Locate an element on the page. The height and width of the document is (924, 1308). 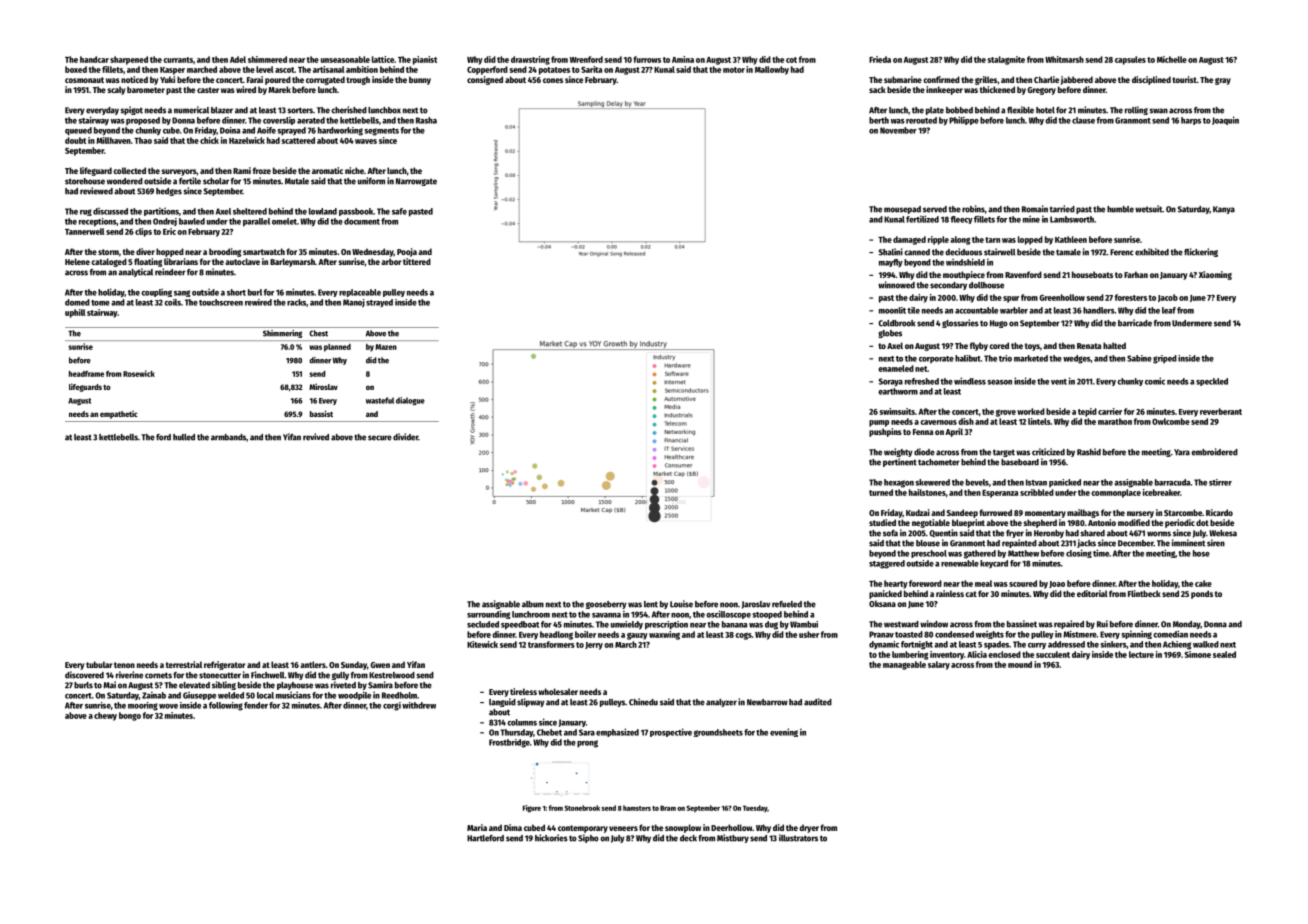
veneers is located at coordinates (623, 828).
